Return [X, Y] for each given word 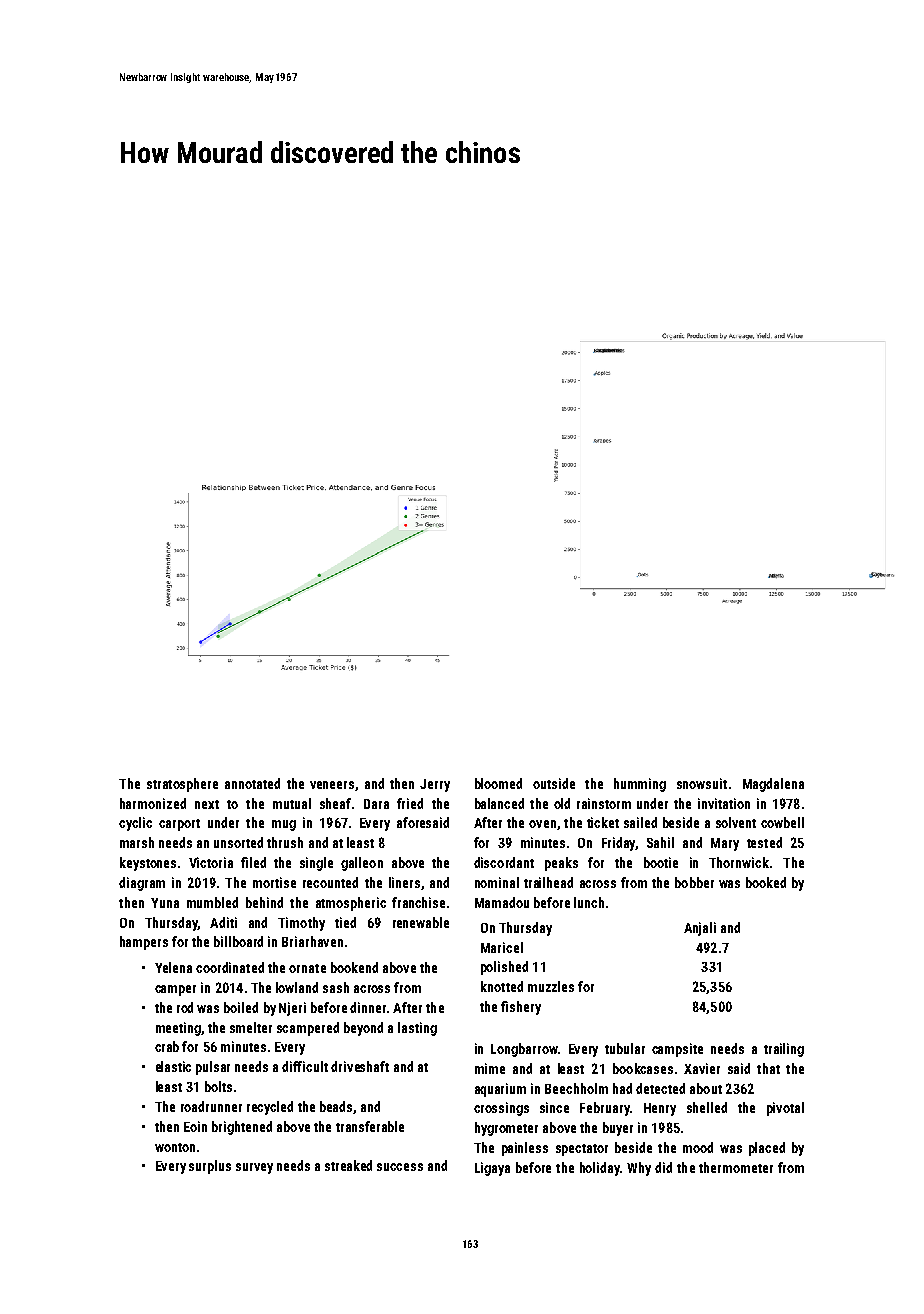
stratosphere [182, 785]
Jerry [435, 785]
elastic [173, 1066]
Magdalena [773, 785]
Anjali [700, 929]
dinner [368, 1007]
